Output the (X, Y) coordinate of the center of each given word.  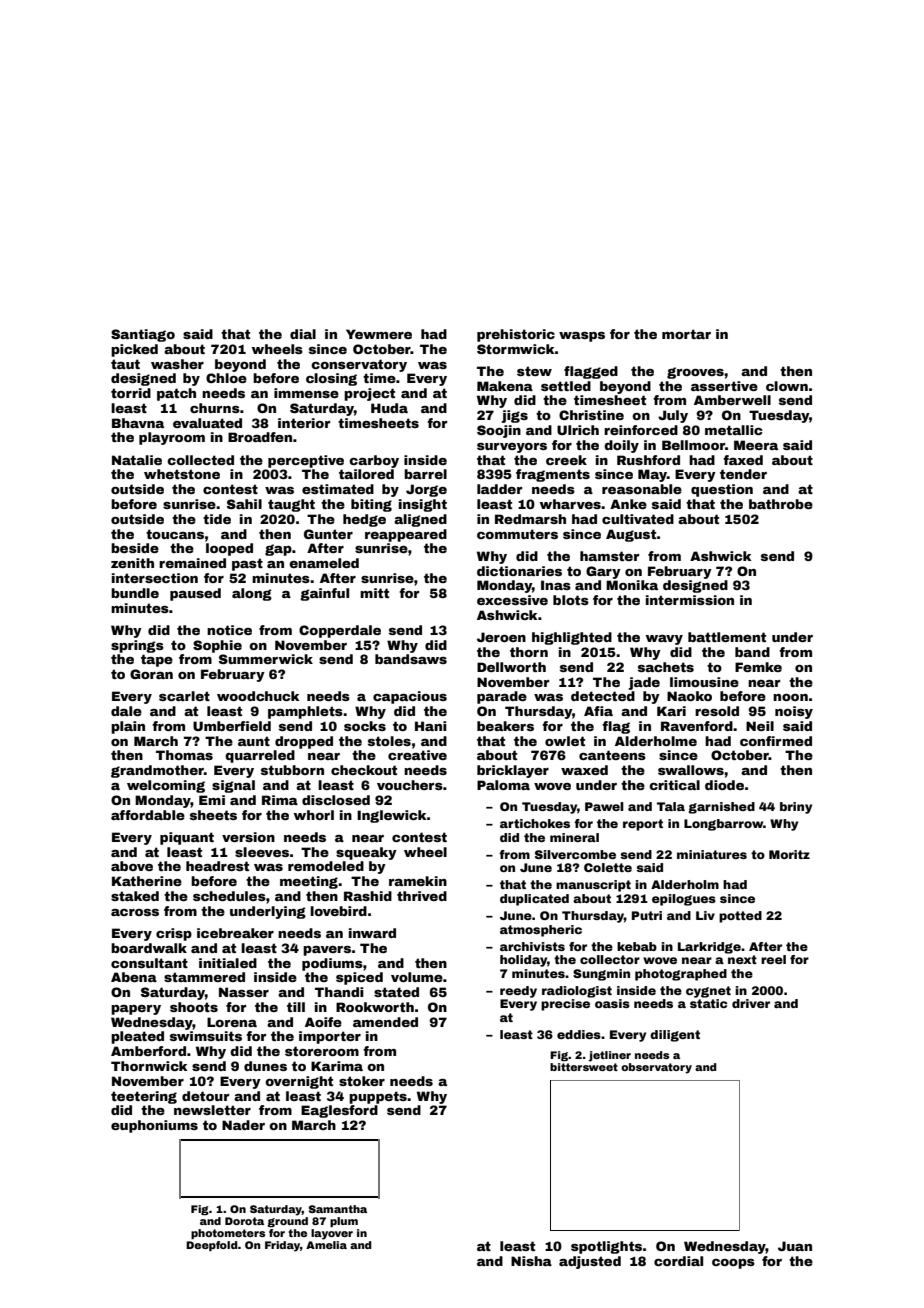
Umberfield (232, 726)
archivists (532, 946)
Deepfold (212, 1246)
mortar (686, 334)
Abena (134, 977)
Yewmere (379, 334)
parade (502, 697)
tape (157, 660)
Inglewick (392, 816)
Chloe (226, 378)
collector (610, 959)
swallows (691, 770)
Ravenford (697, 726)
